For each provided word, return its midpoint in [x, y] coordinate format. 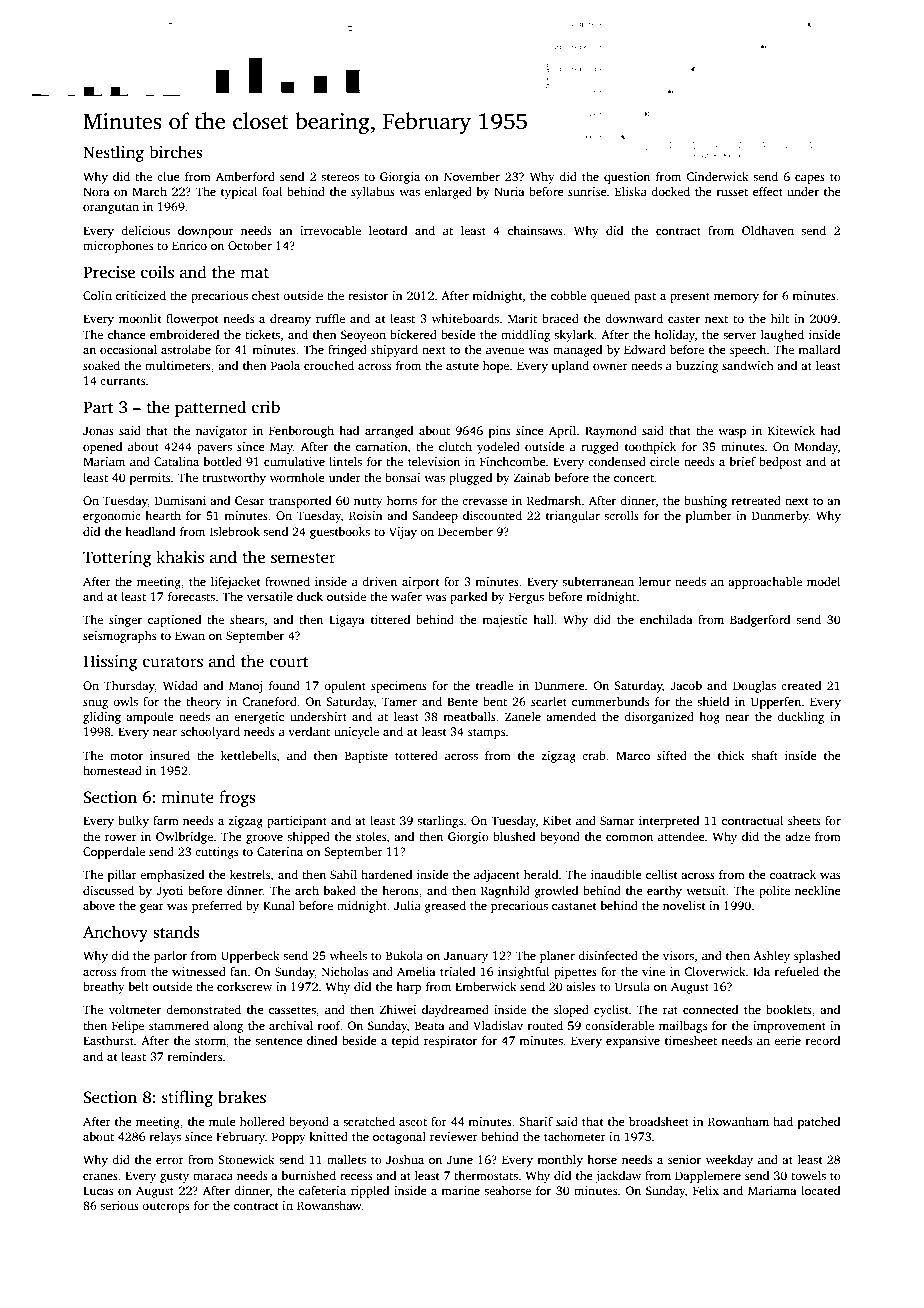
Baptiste [366, 757]
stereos [340, 177]
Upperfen [776, 703]
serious [119, 1205]
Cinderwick [717, 176]
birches [175, 152]
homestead [112, 770]
